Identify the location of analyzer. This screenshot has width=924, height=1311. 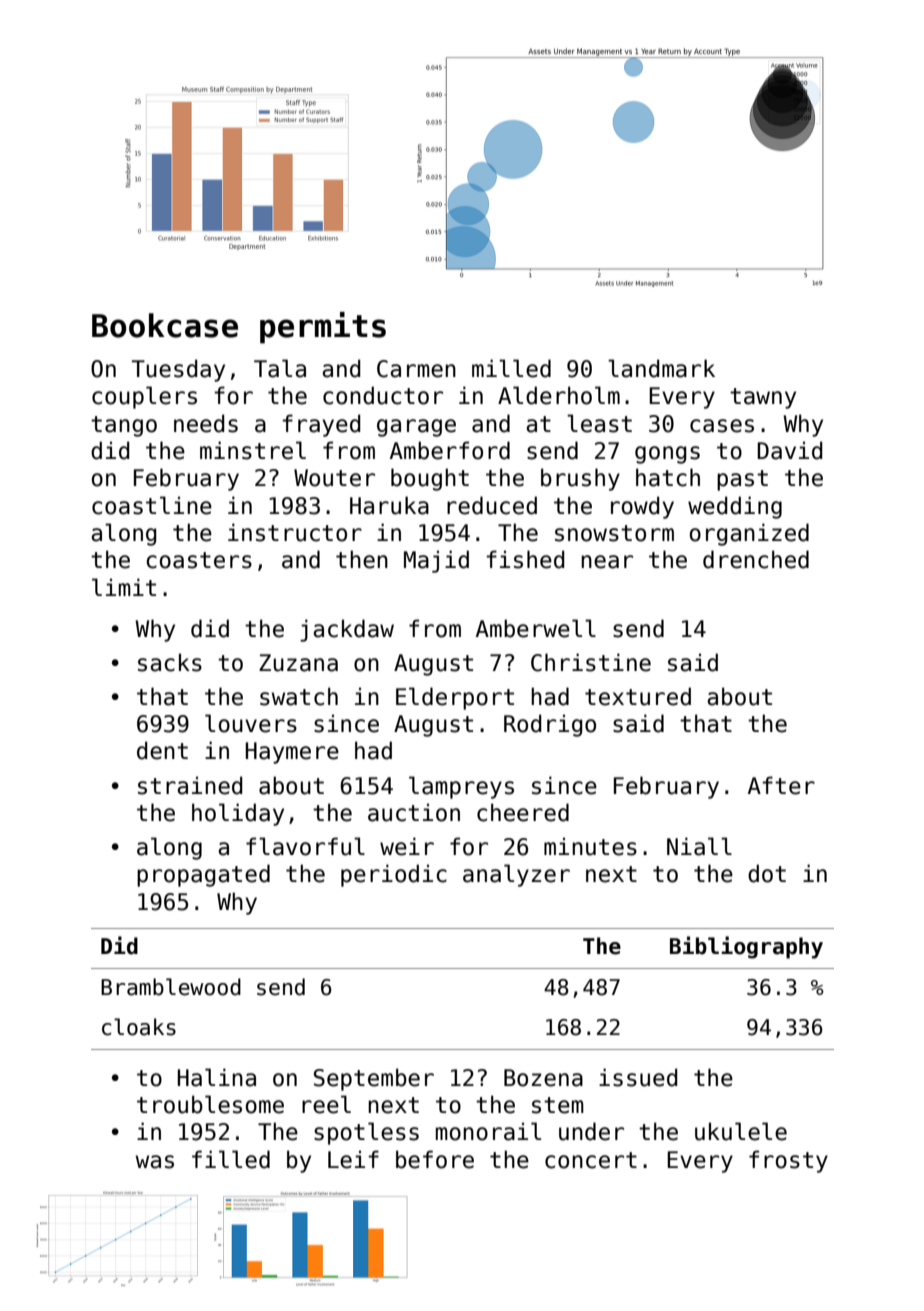
(516, 875).
